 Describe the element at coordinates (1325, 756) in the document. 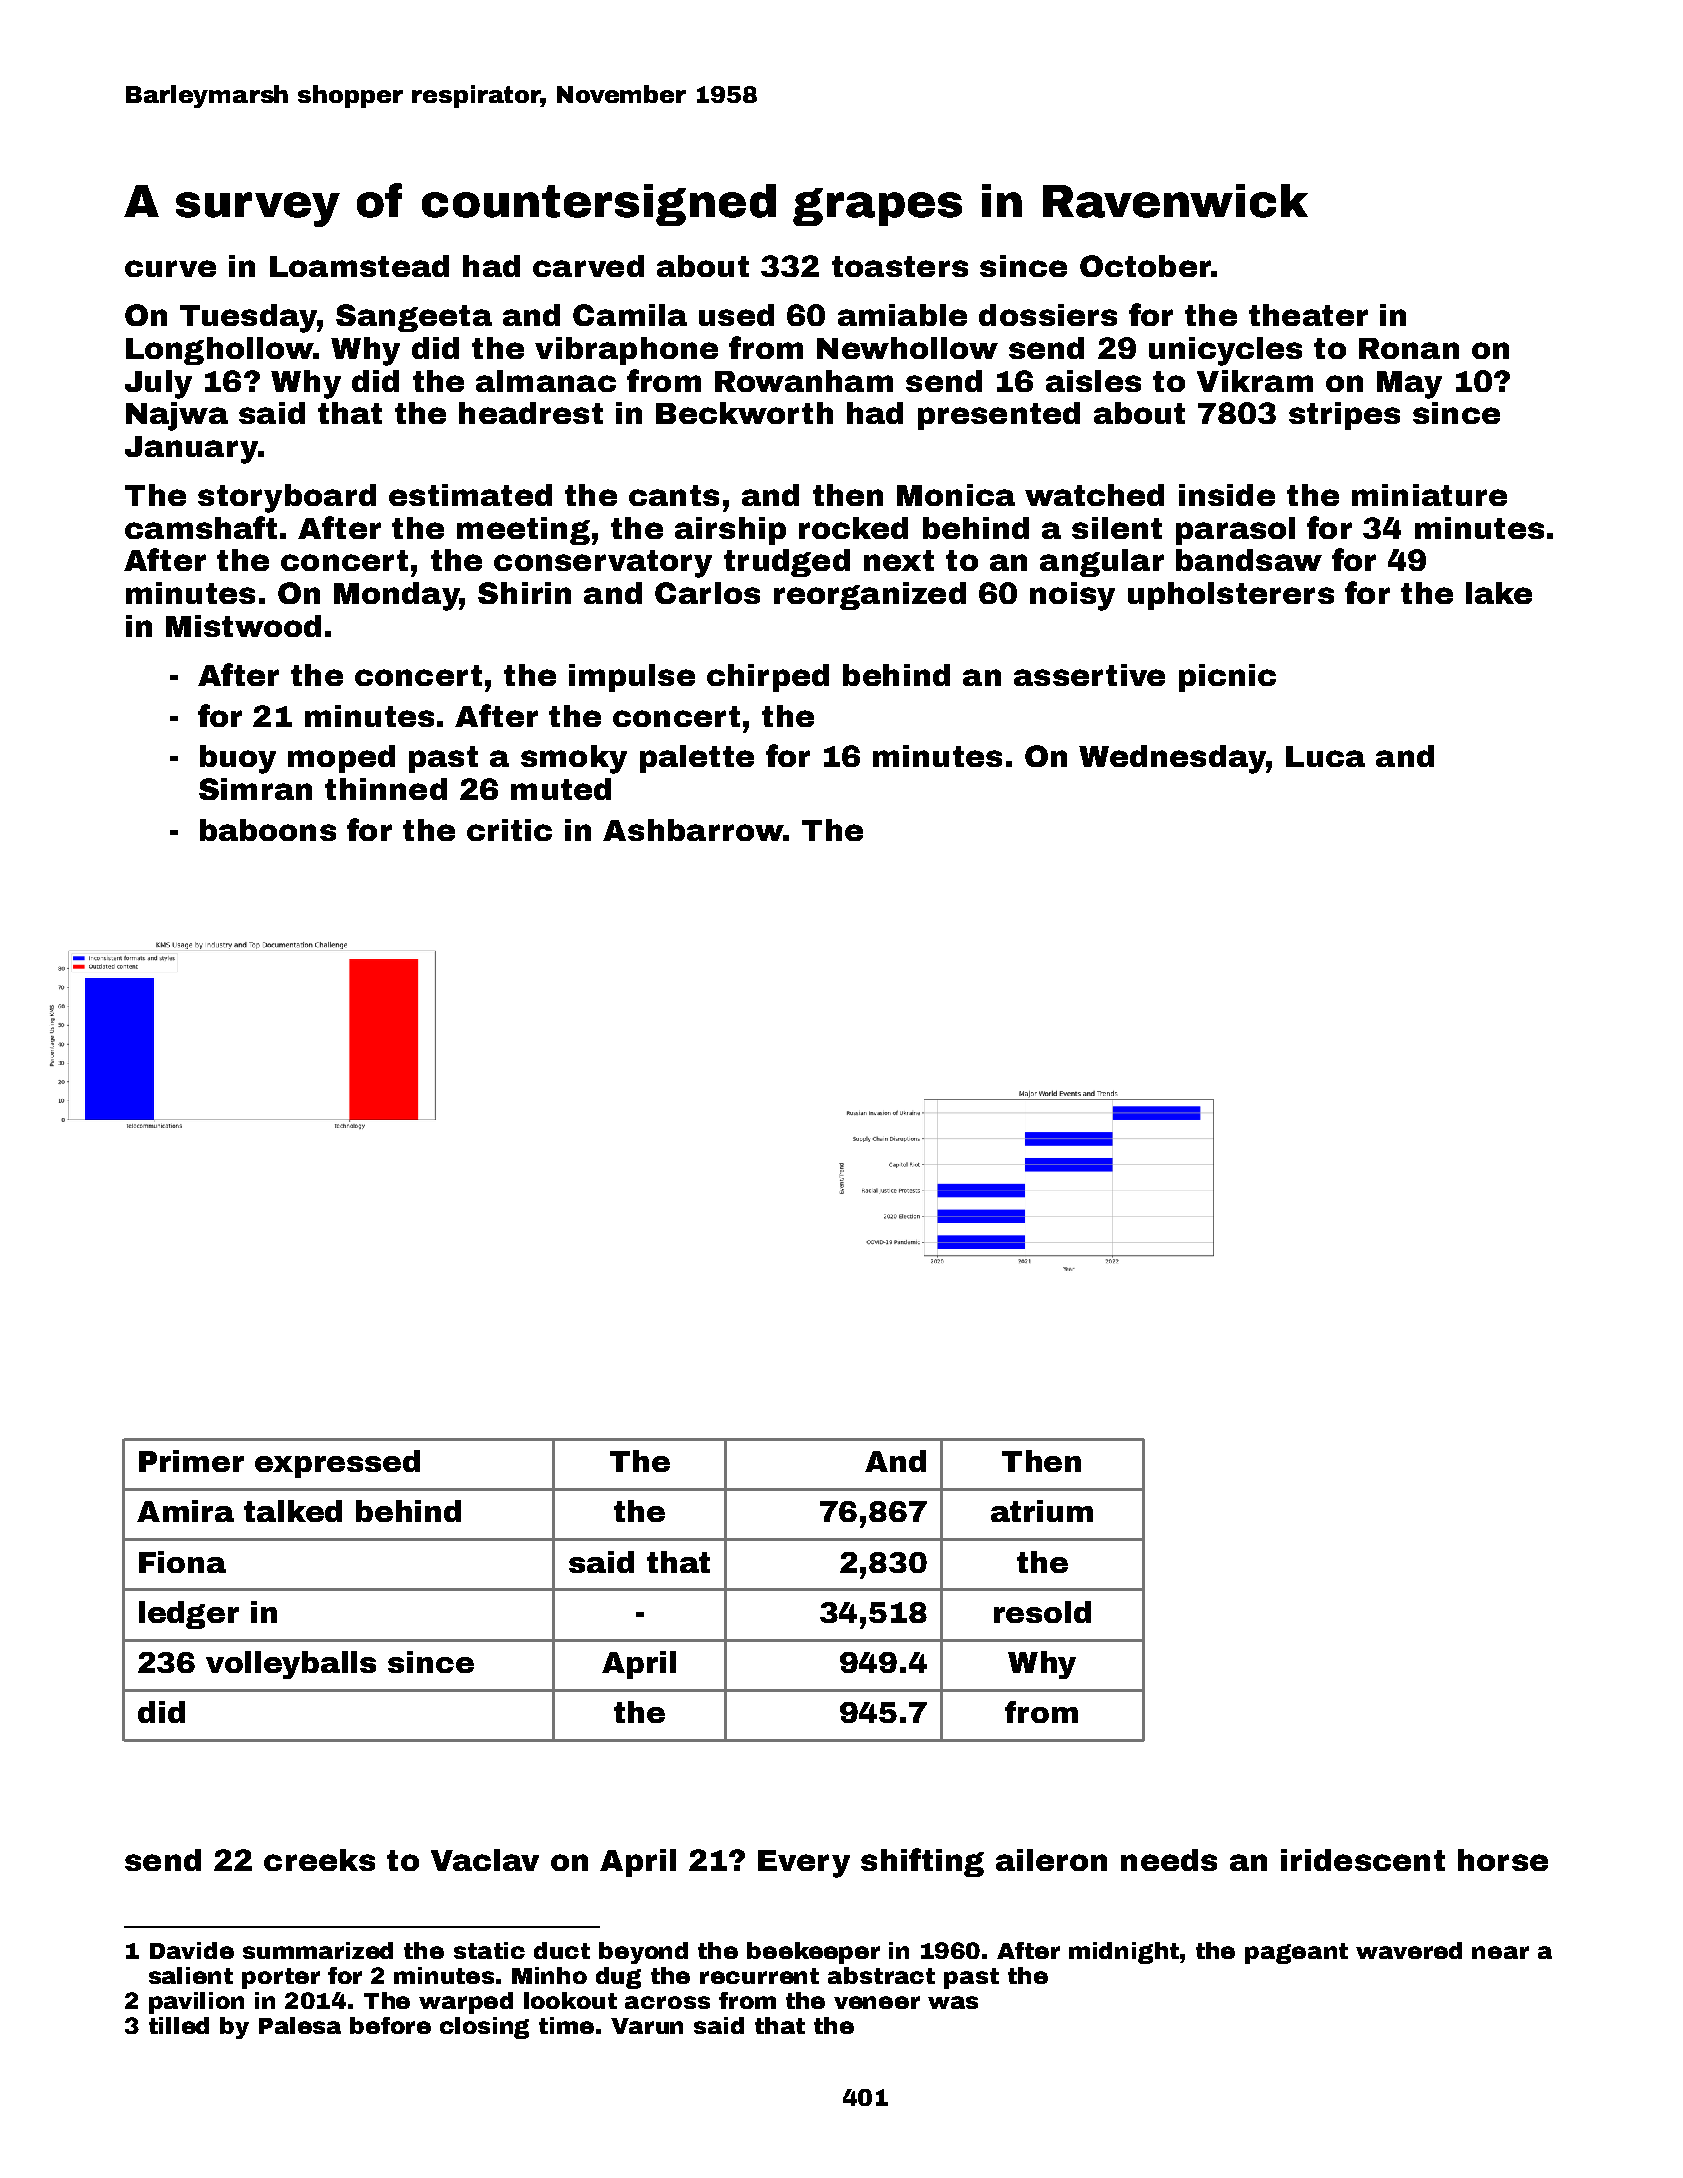

I see `Luca` at that location.
